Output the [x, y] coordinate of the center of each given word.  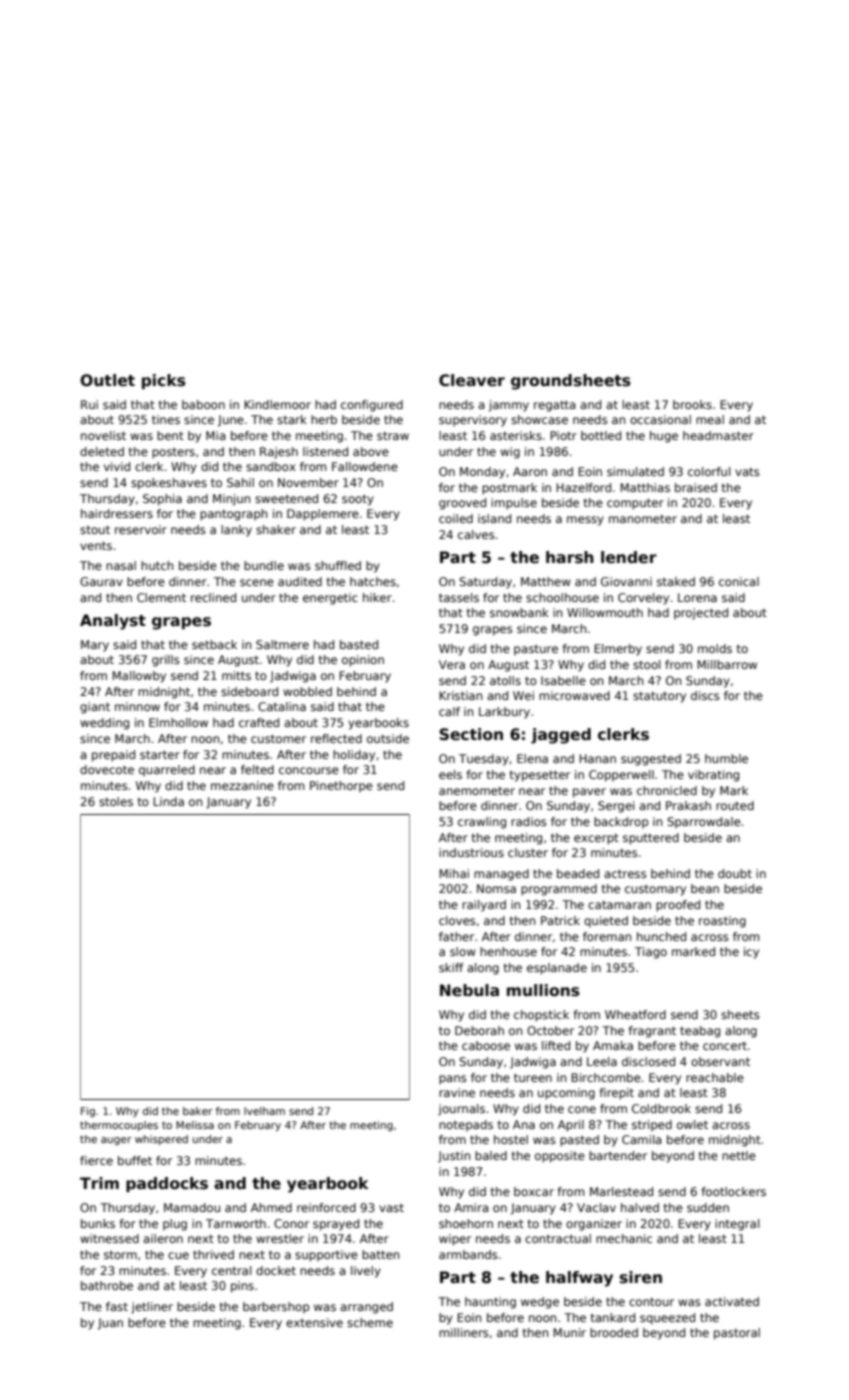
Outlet [107, 380]
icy [751, 953]
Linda [168, 801]
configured [372, 406]
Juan [110, 1324]
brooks [692, 404]
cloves [457, 920]
